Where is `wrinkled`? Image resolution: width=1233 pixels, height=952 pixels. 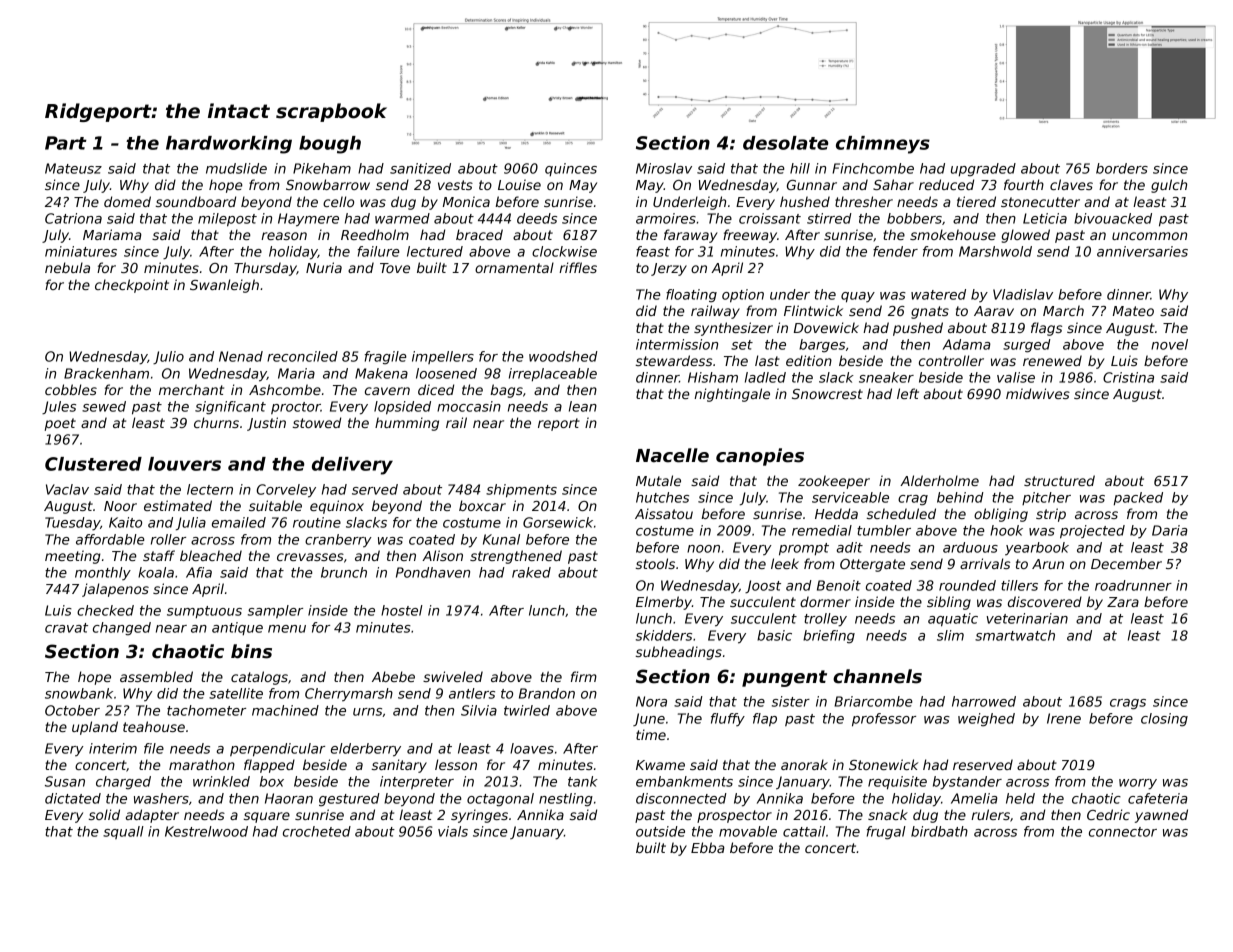 wrinkled is located at coordinates (221, 781).
